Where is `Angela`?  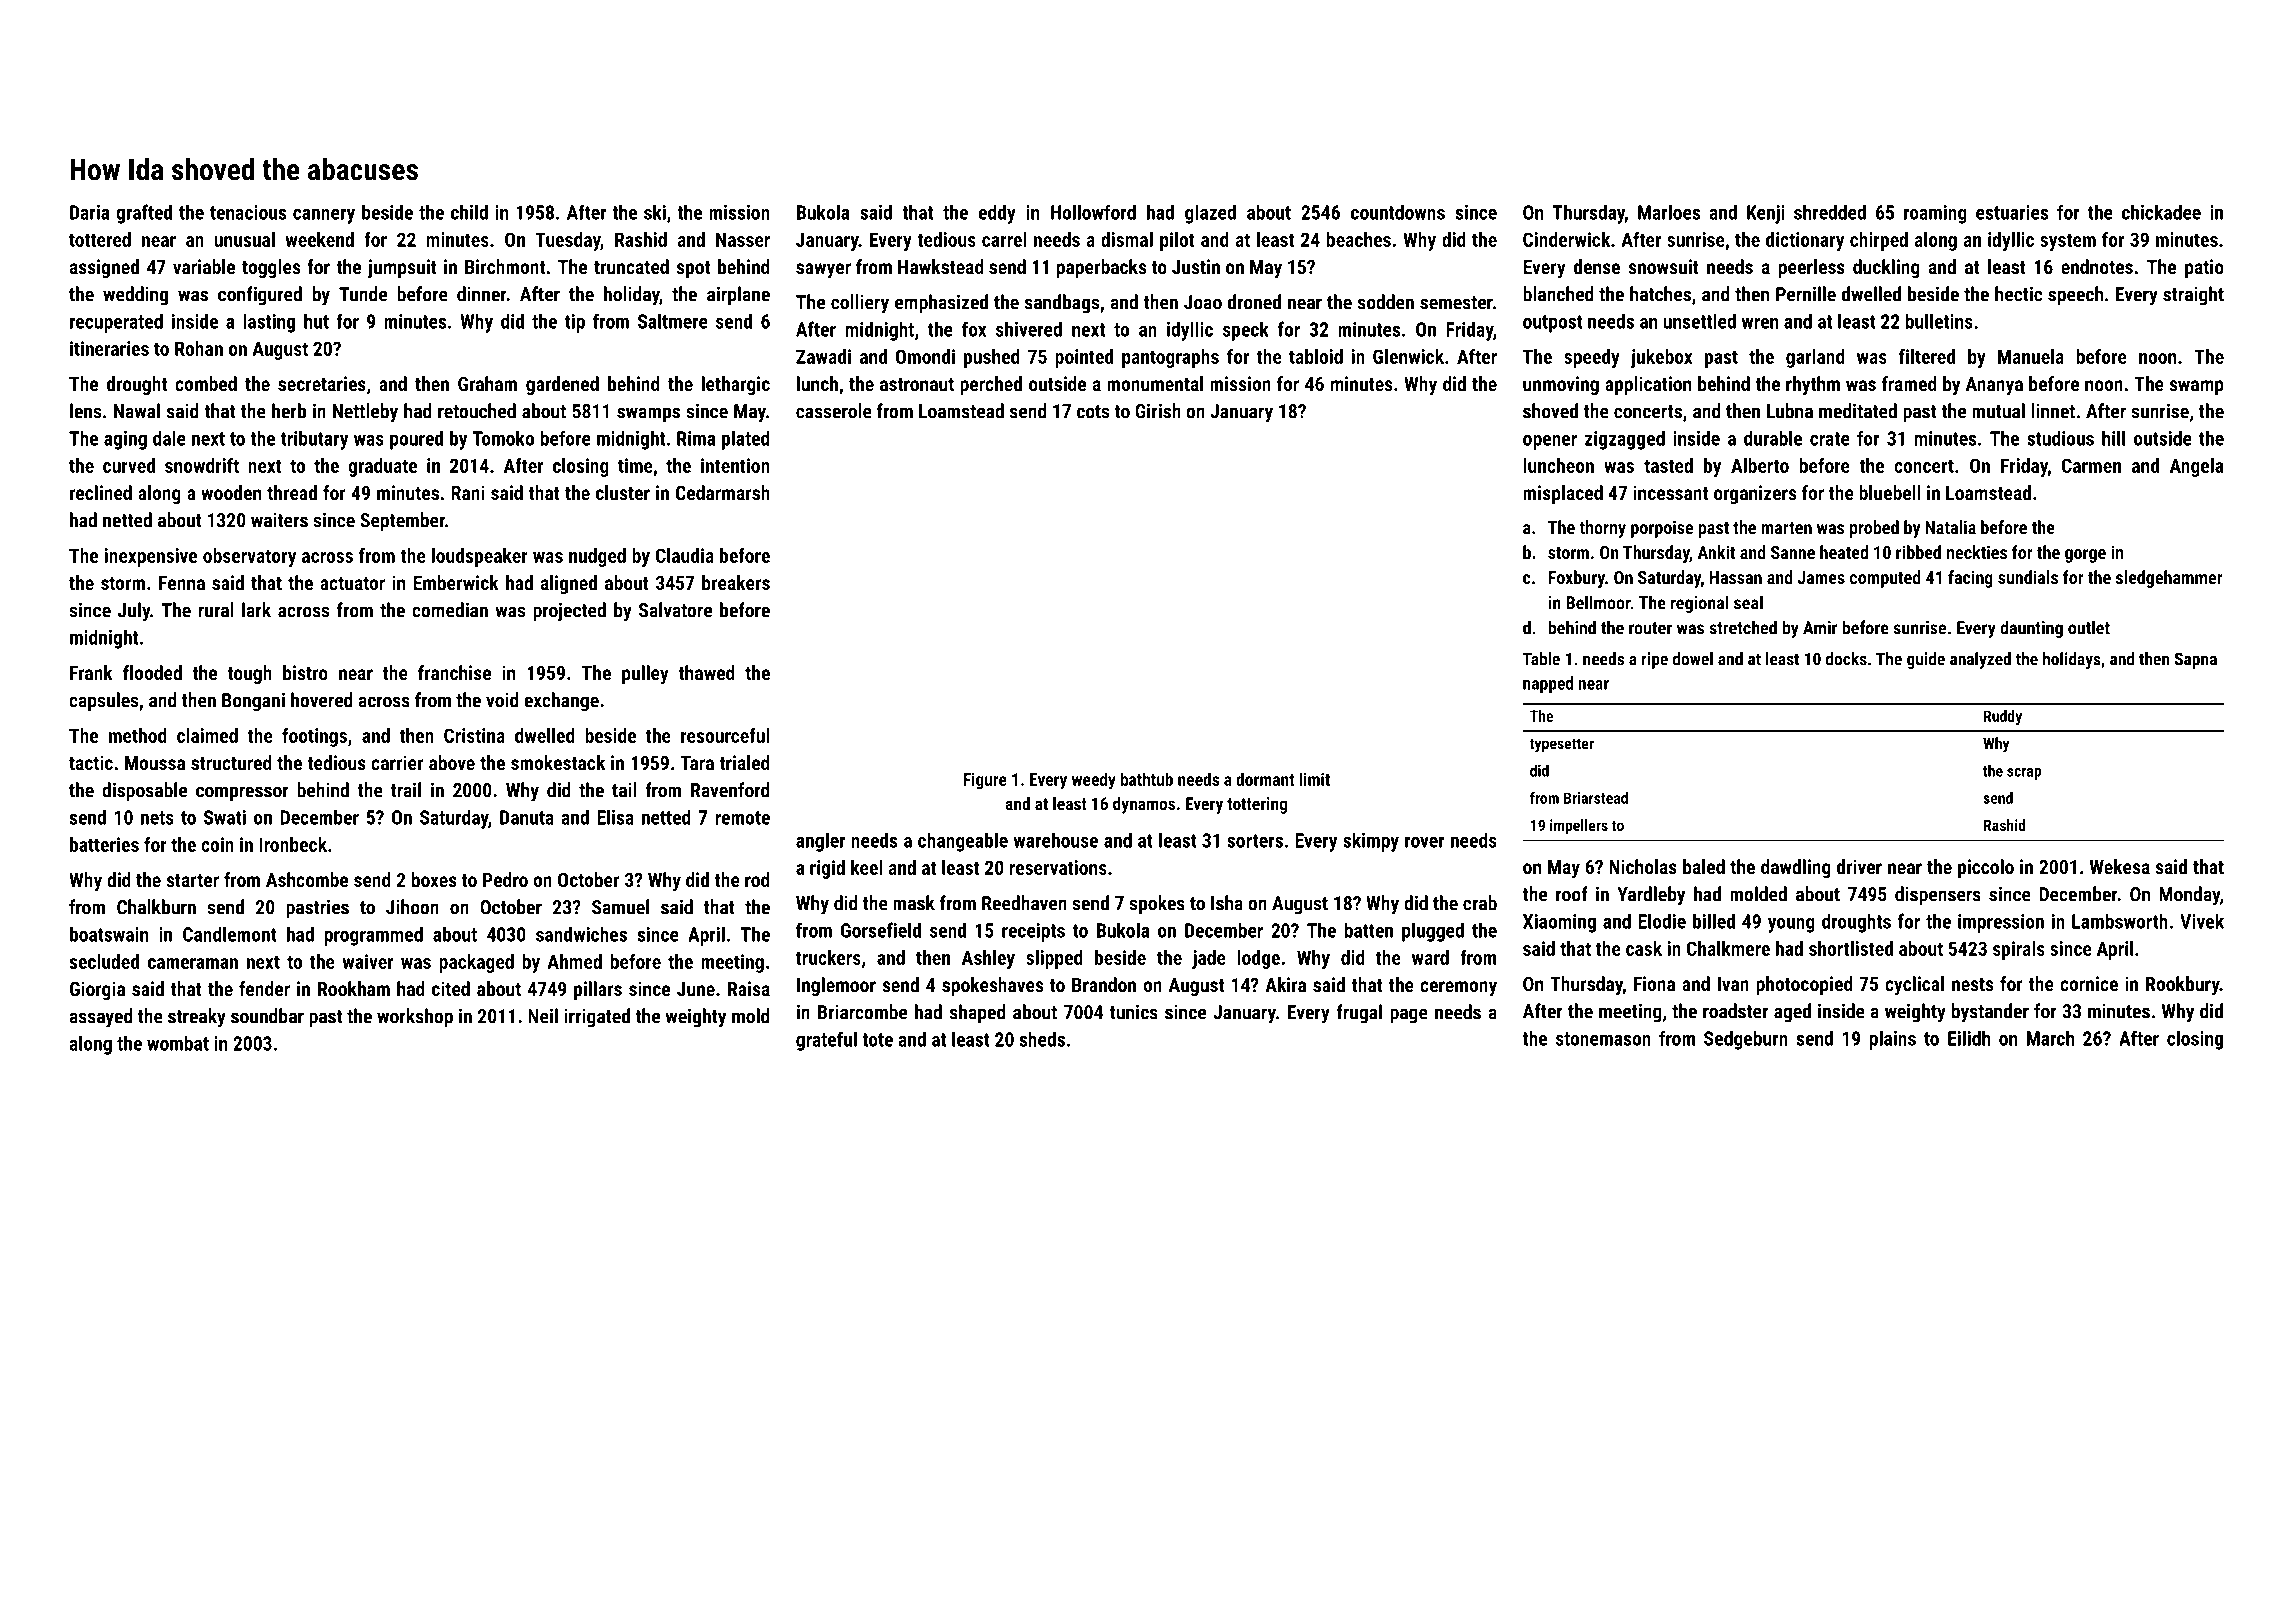 Angela is located at coordinates (2197, 467).
